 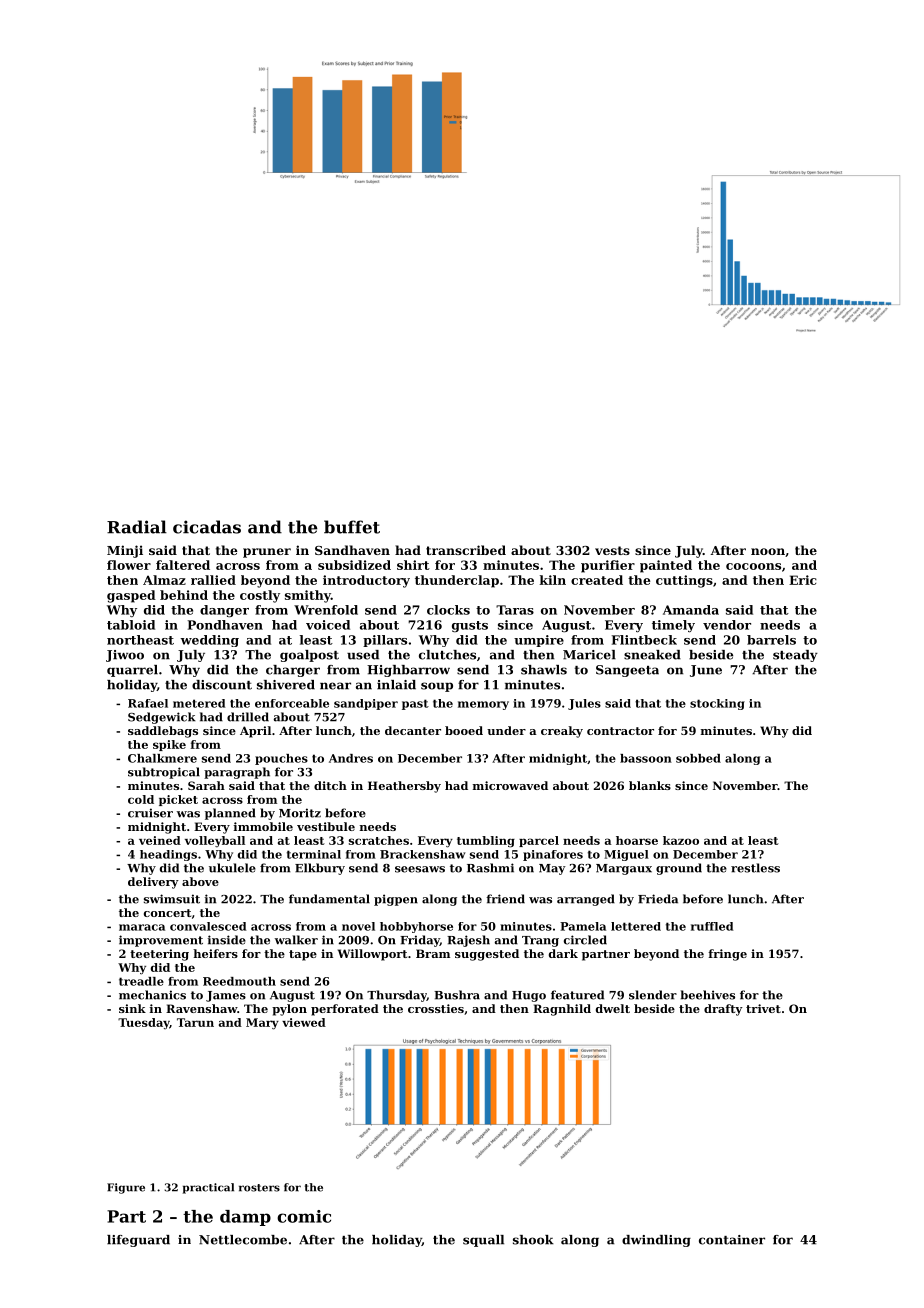 What do you see at coordinates (698, 758) in the document?
I see `sobbed` at bounding box center [698, 758].
